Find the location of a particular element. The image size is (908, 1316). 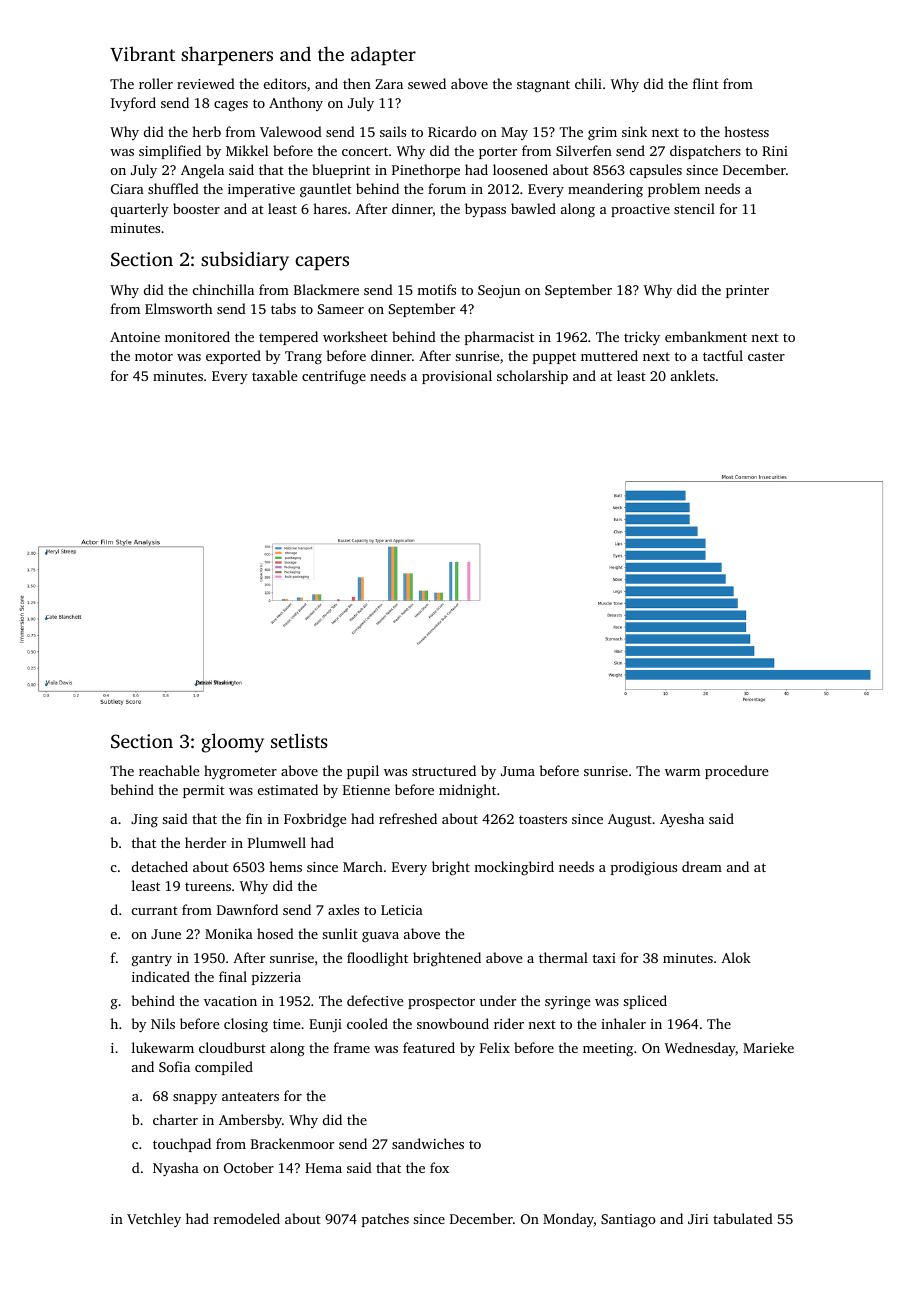

Sofia is located at coordinates (174, 1066).
